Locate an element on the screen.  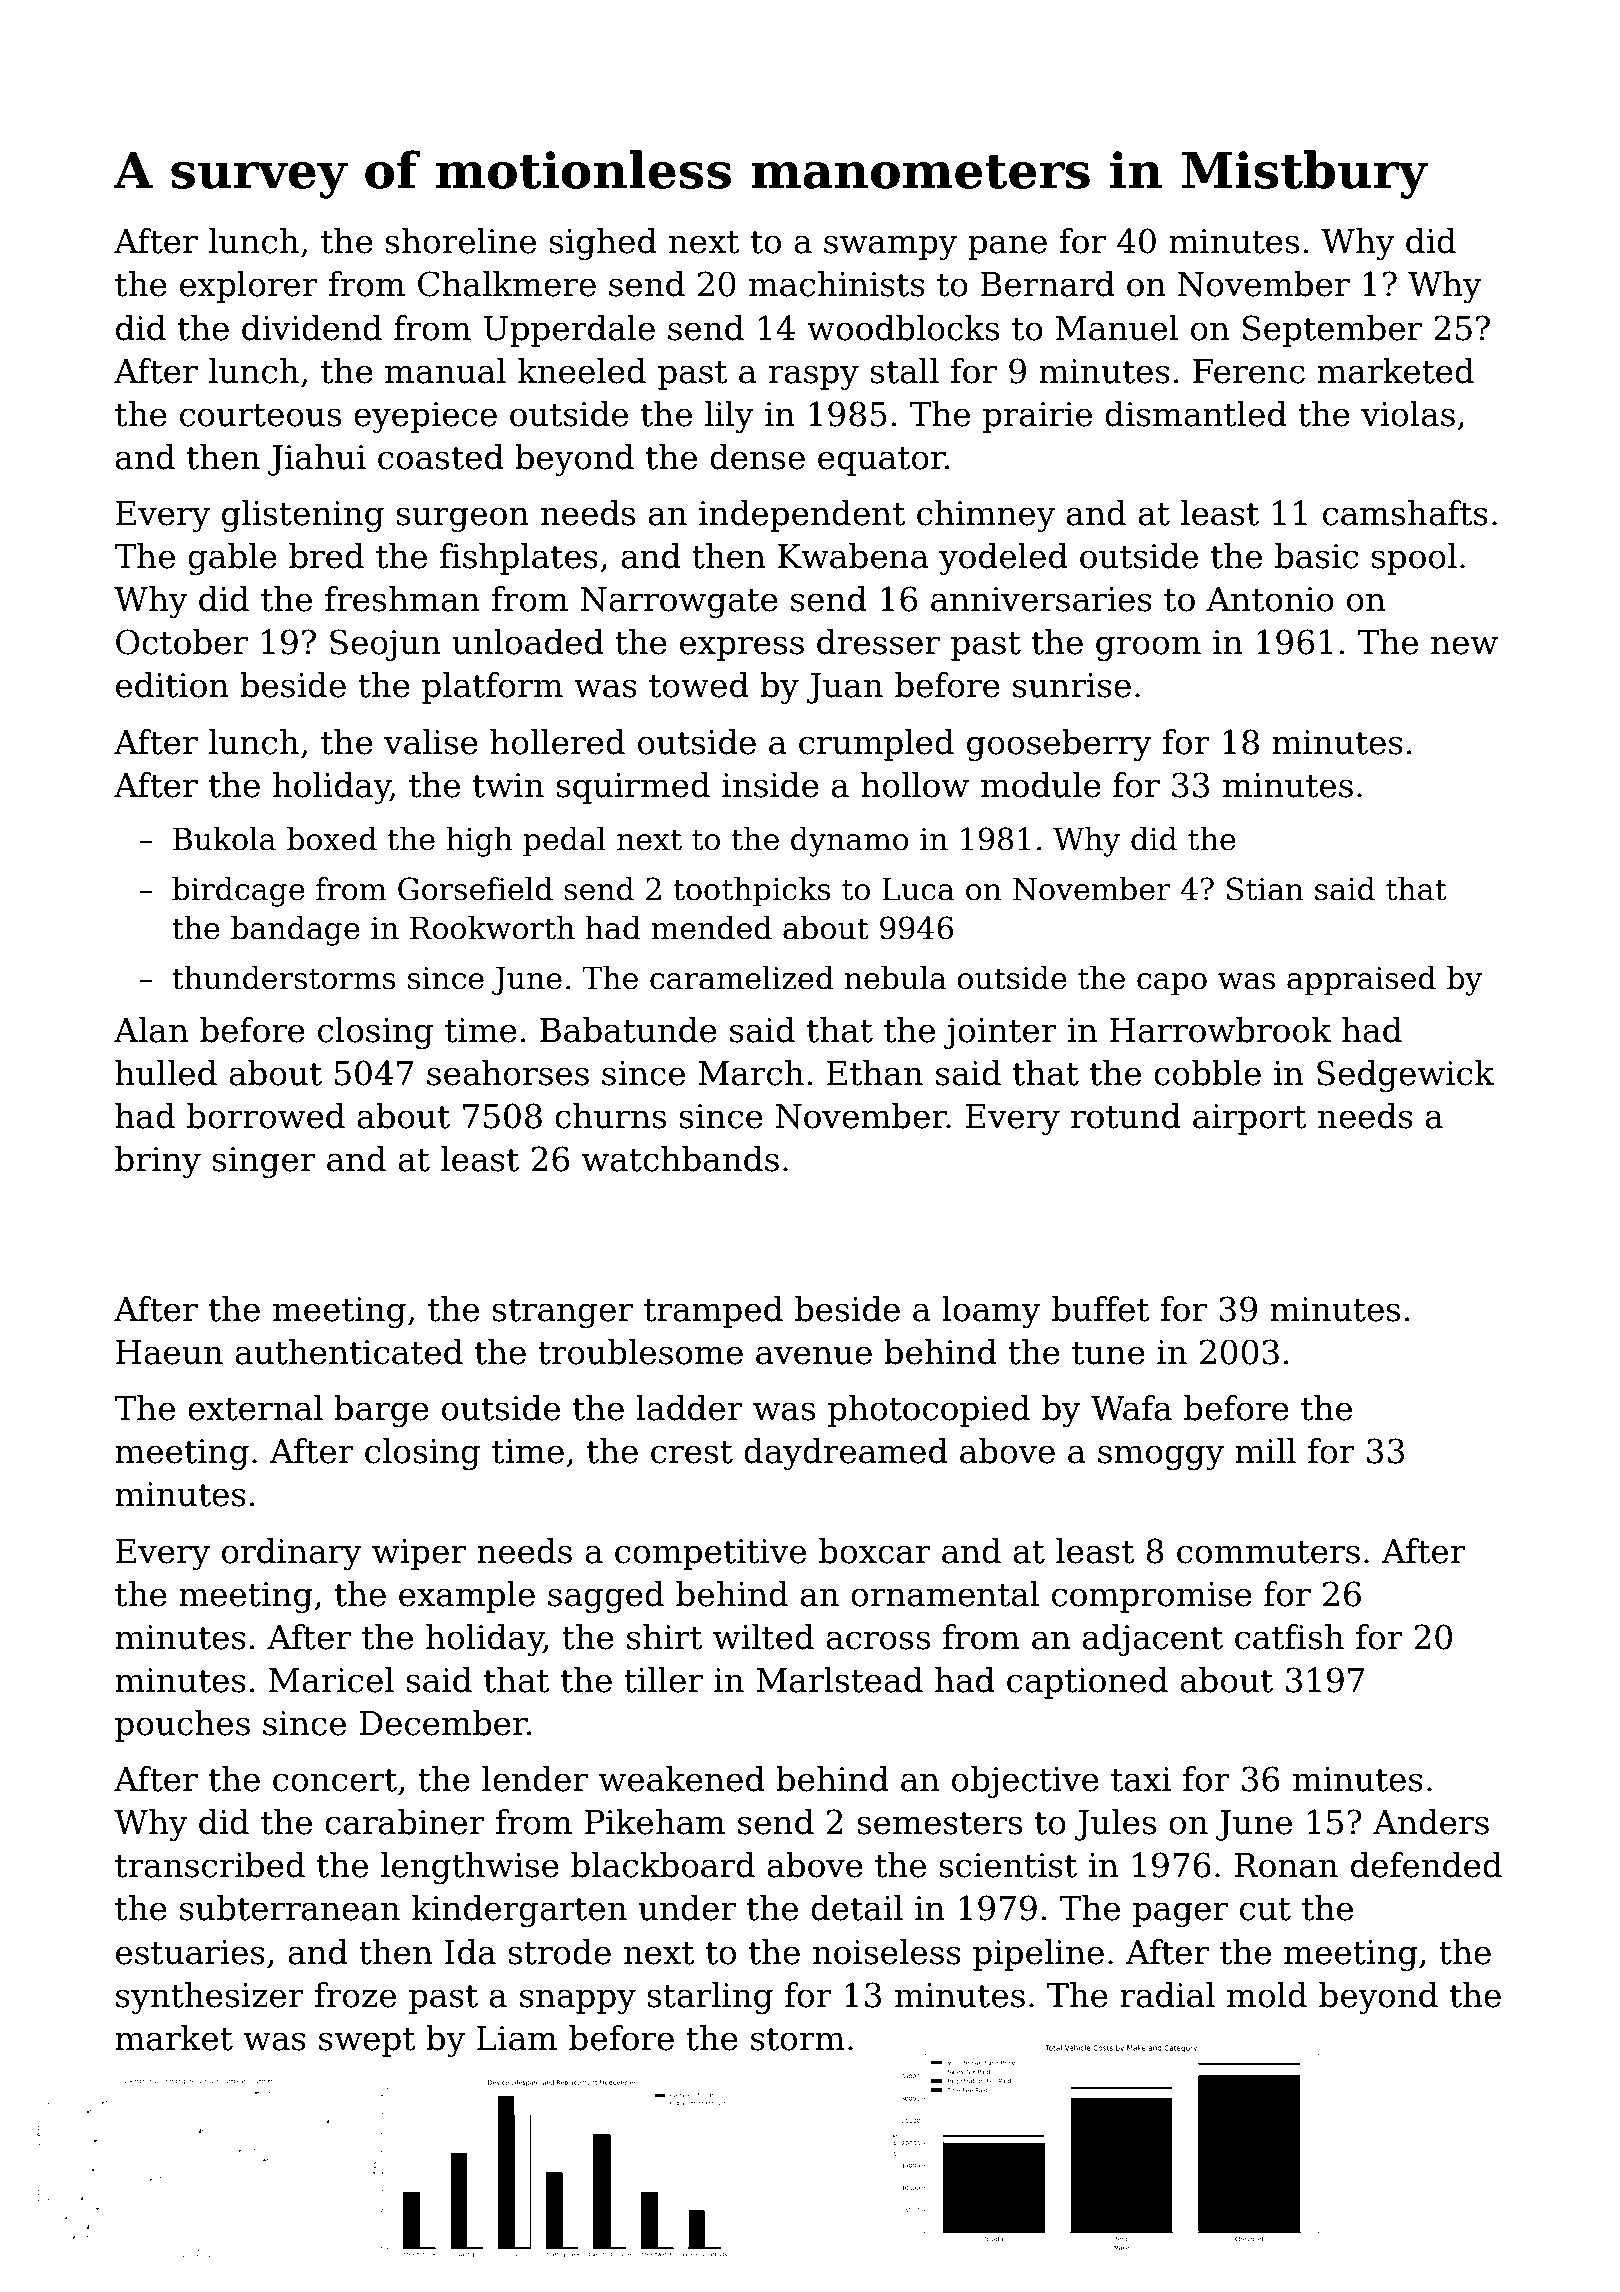
Sedgewick is located at coordinates (1405, 1076).
